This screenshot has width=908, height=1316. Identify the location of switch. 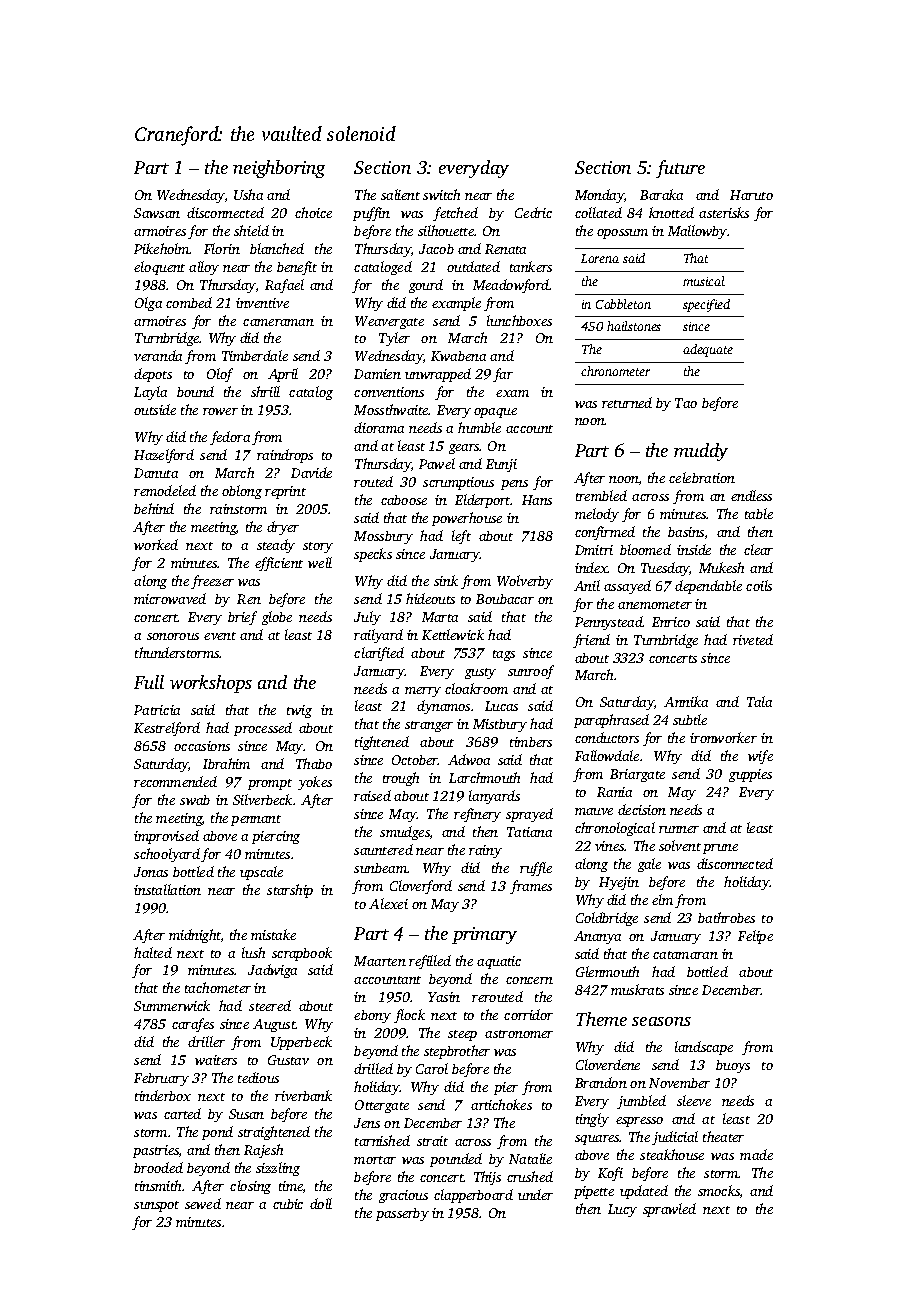
(441, 194).
